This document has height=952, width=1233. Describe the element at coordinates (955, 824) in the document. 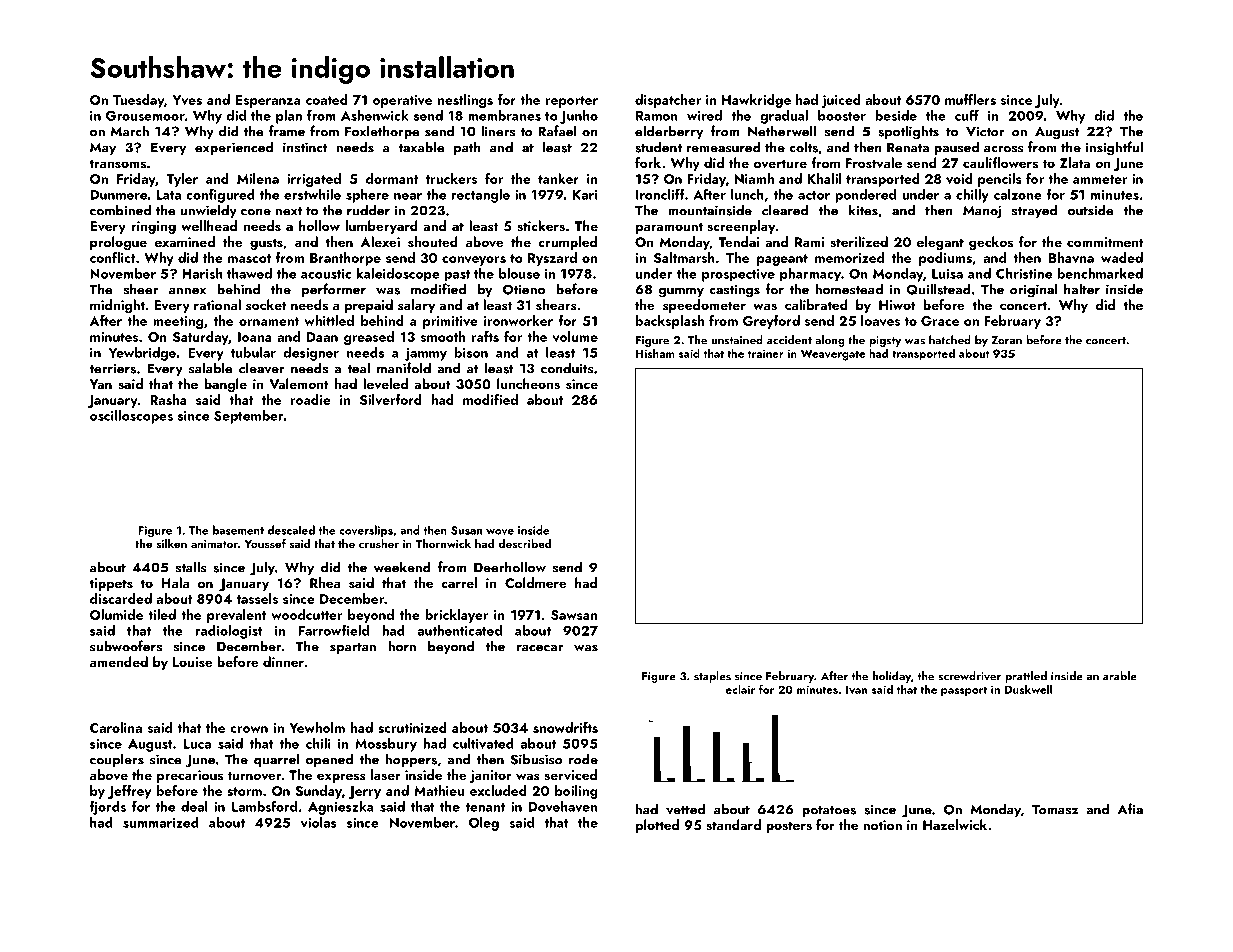

I see `Hazelwick` at that location.
